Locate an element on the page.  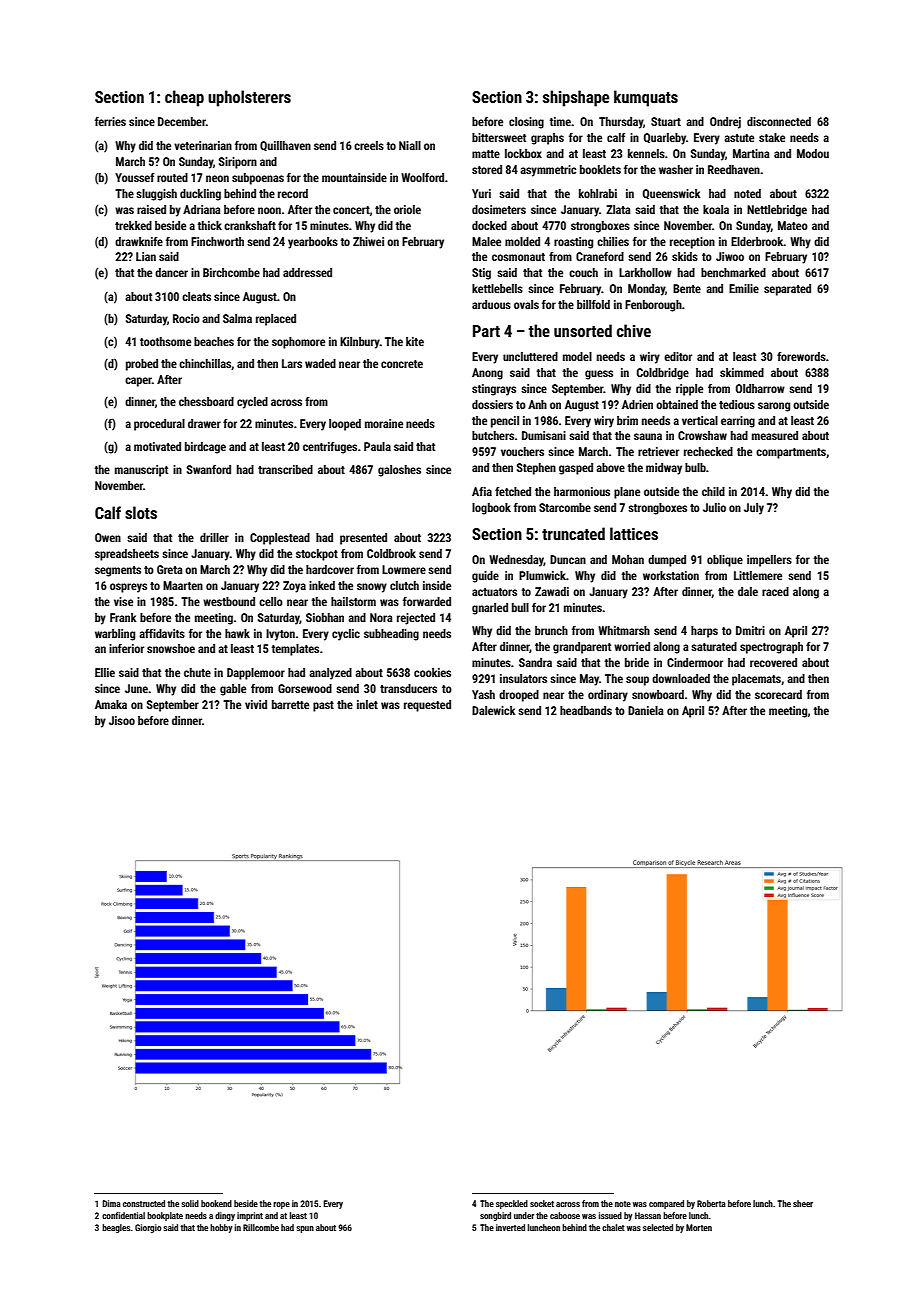
gable is located at coordinates (233, 690).
